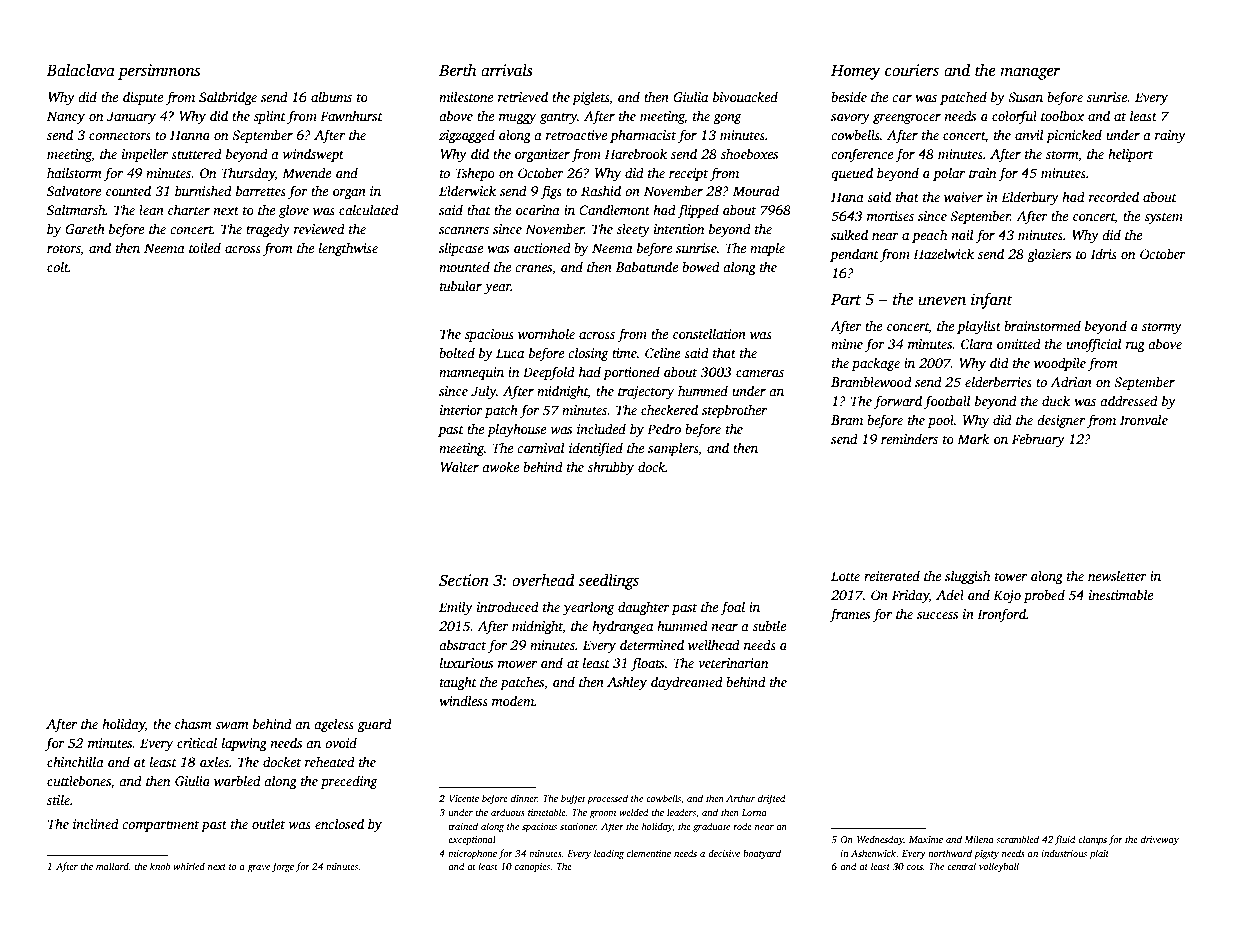 This document has height=952, width=1233. I want to click on retrieved, so click(523, 96).
